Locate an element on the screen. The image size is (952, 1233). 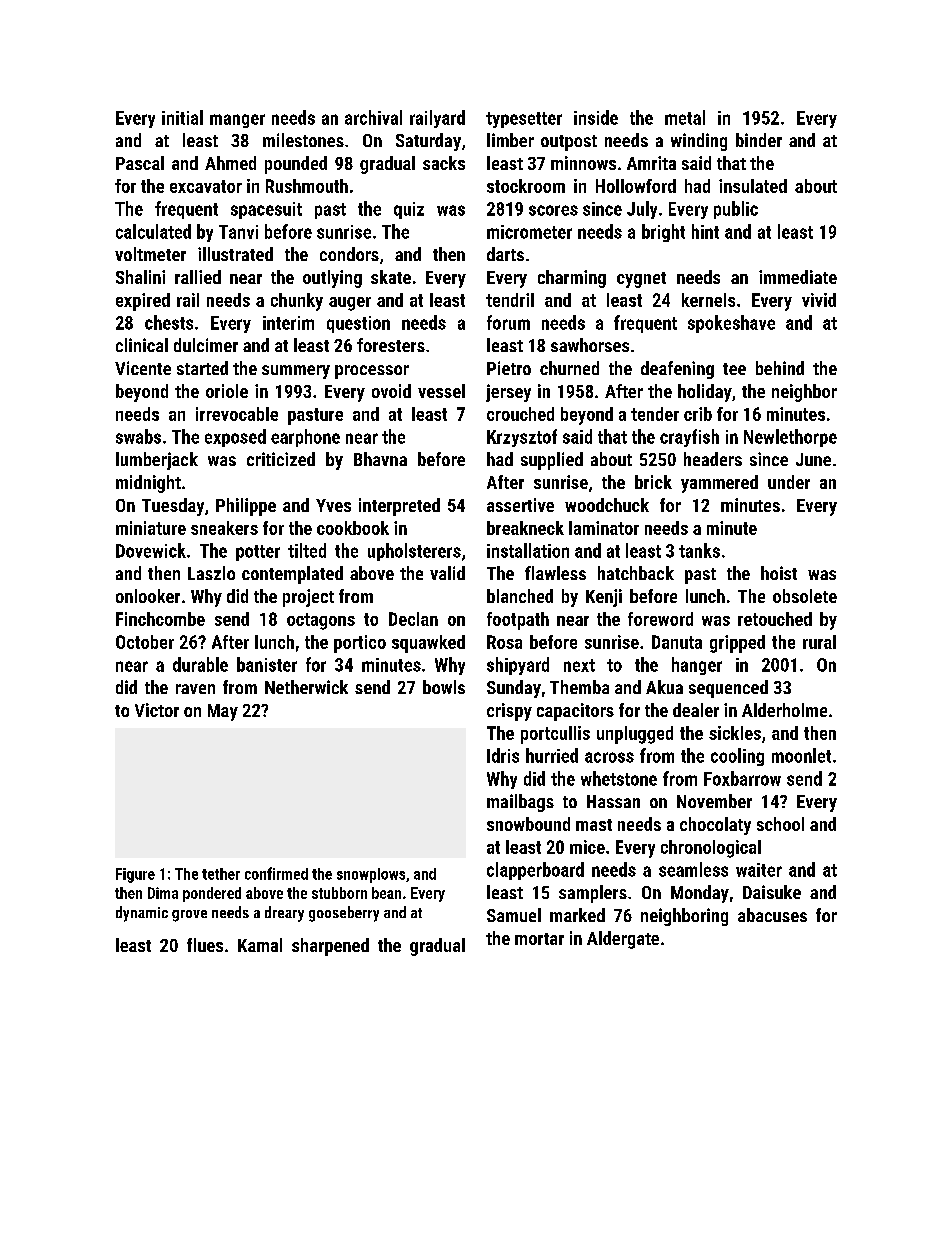
confirmed is located at coordinates (276, 873).
